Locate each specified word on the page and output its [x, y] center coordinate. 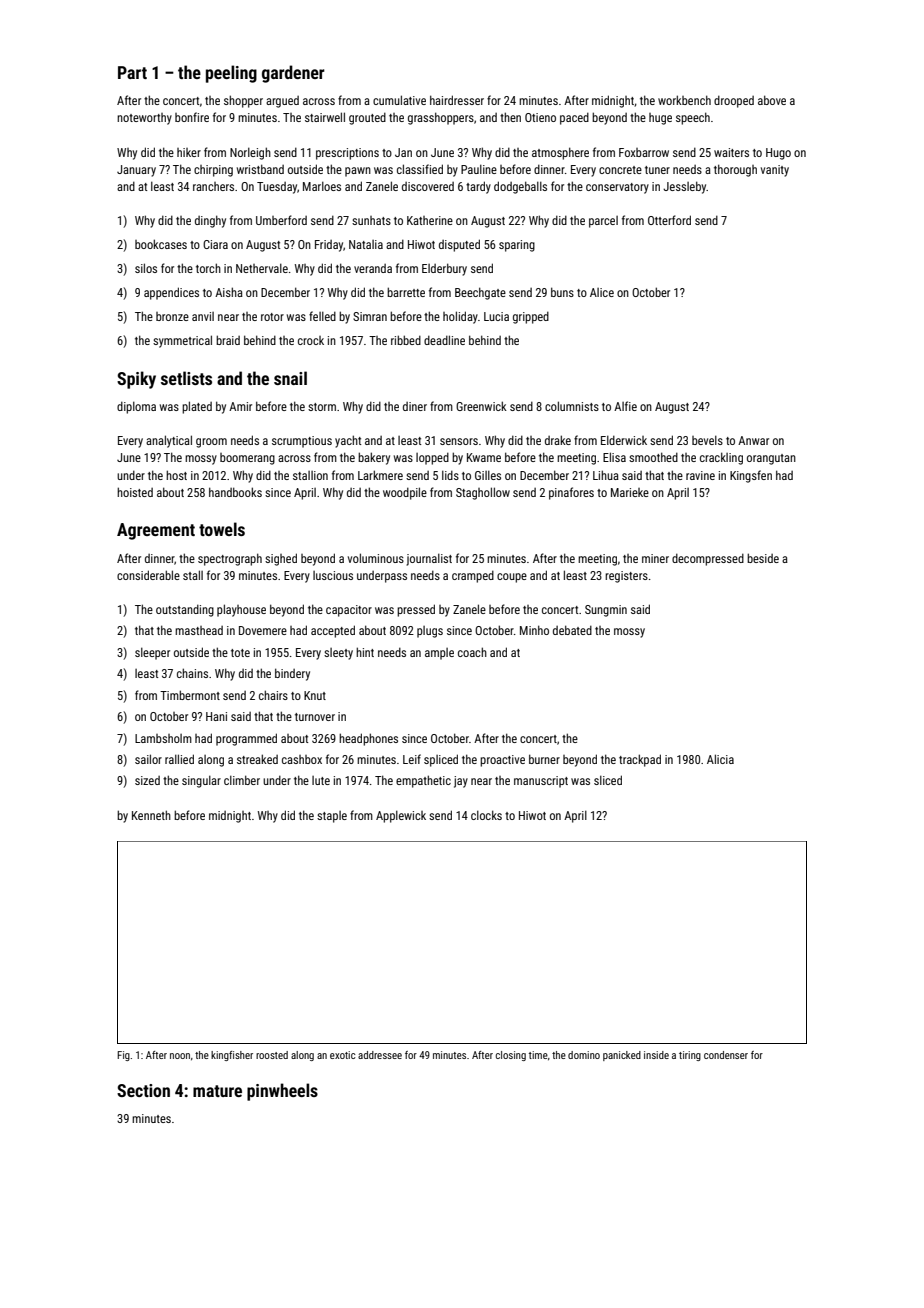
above [772, 100]
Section [143, 1090]
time [538, 1055]
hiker [189, 152]
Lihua [606, 475]
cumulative [399, 100]
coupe [512, 578]
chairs [273, 695]
